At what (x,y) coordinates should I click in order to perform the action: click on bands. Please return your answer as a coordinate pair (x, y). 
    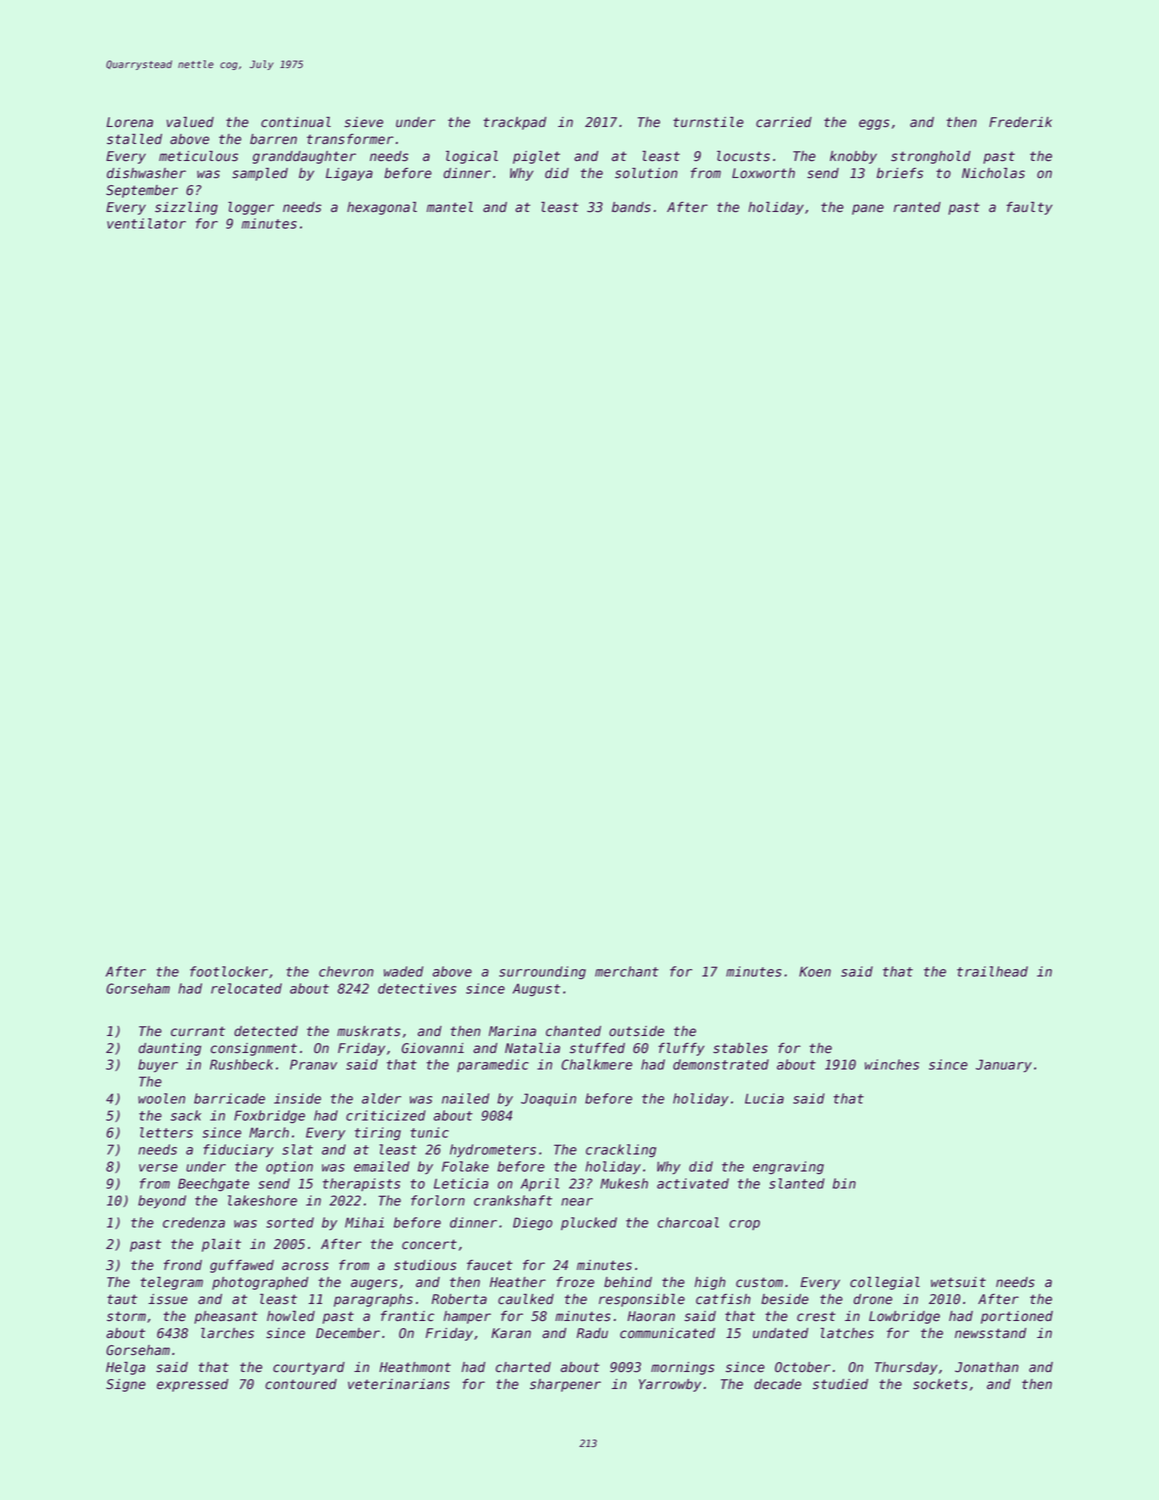
    Looking at the image, I should click on (631, 207).
